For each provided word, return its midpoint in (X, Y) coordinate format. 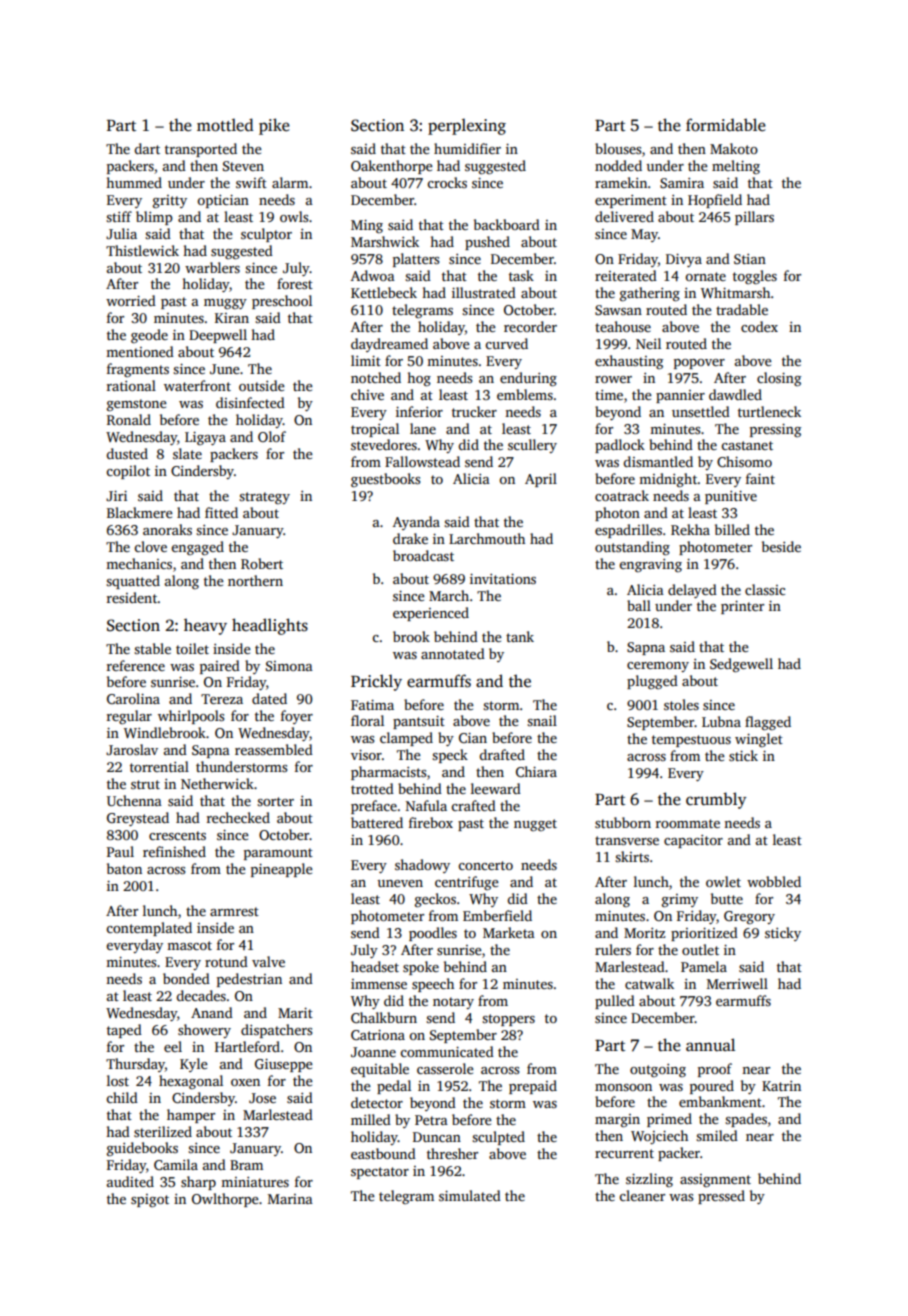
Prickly (376, 682)
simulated (470, 1195)
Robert (262, 563)
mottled (225, 125)
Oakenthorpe (392, 167)
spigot (150, 1200)
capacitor (693, 841)
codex (759, 326)
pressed (721, 1197)
